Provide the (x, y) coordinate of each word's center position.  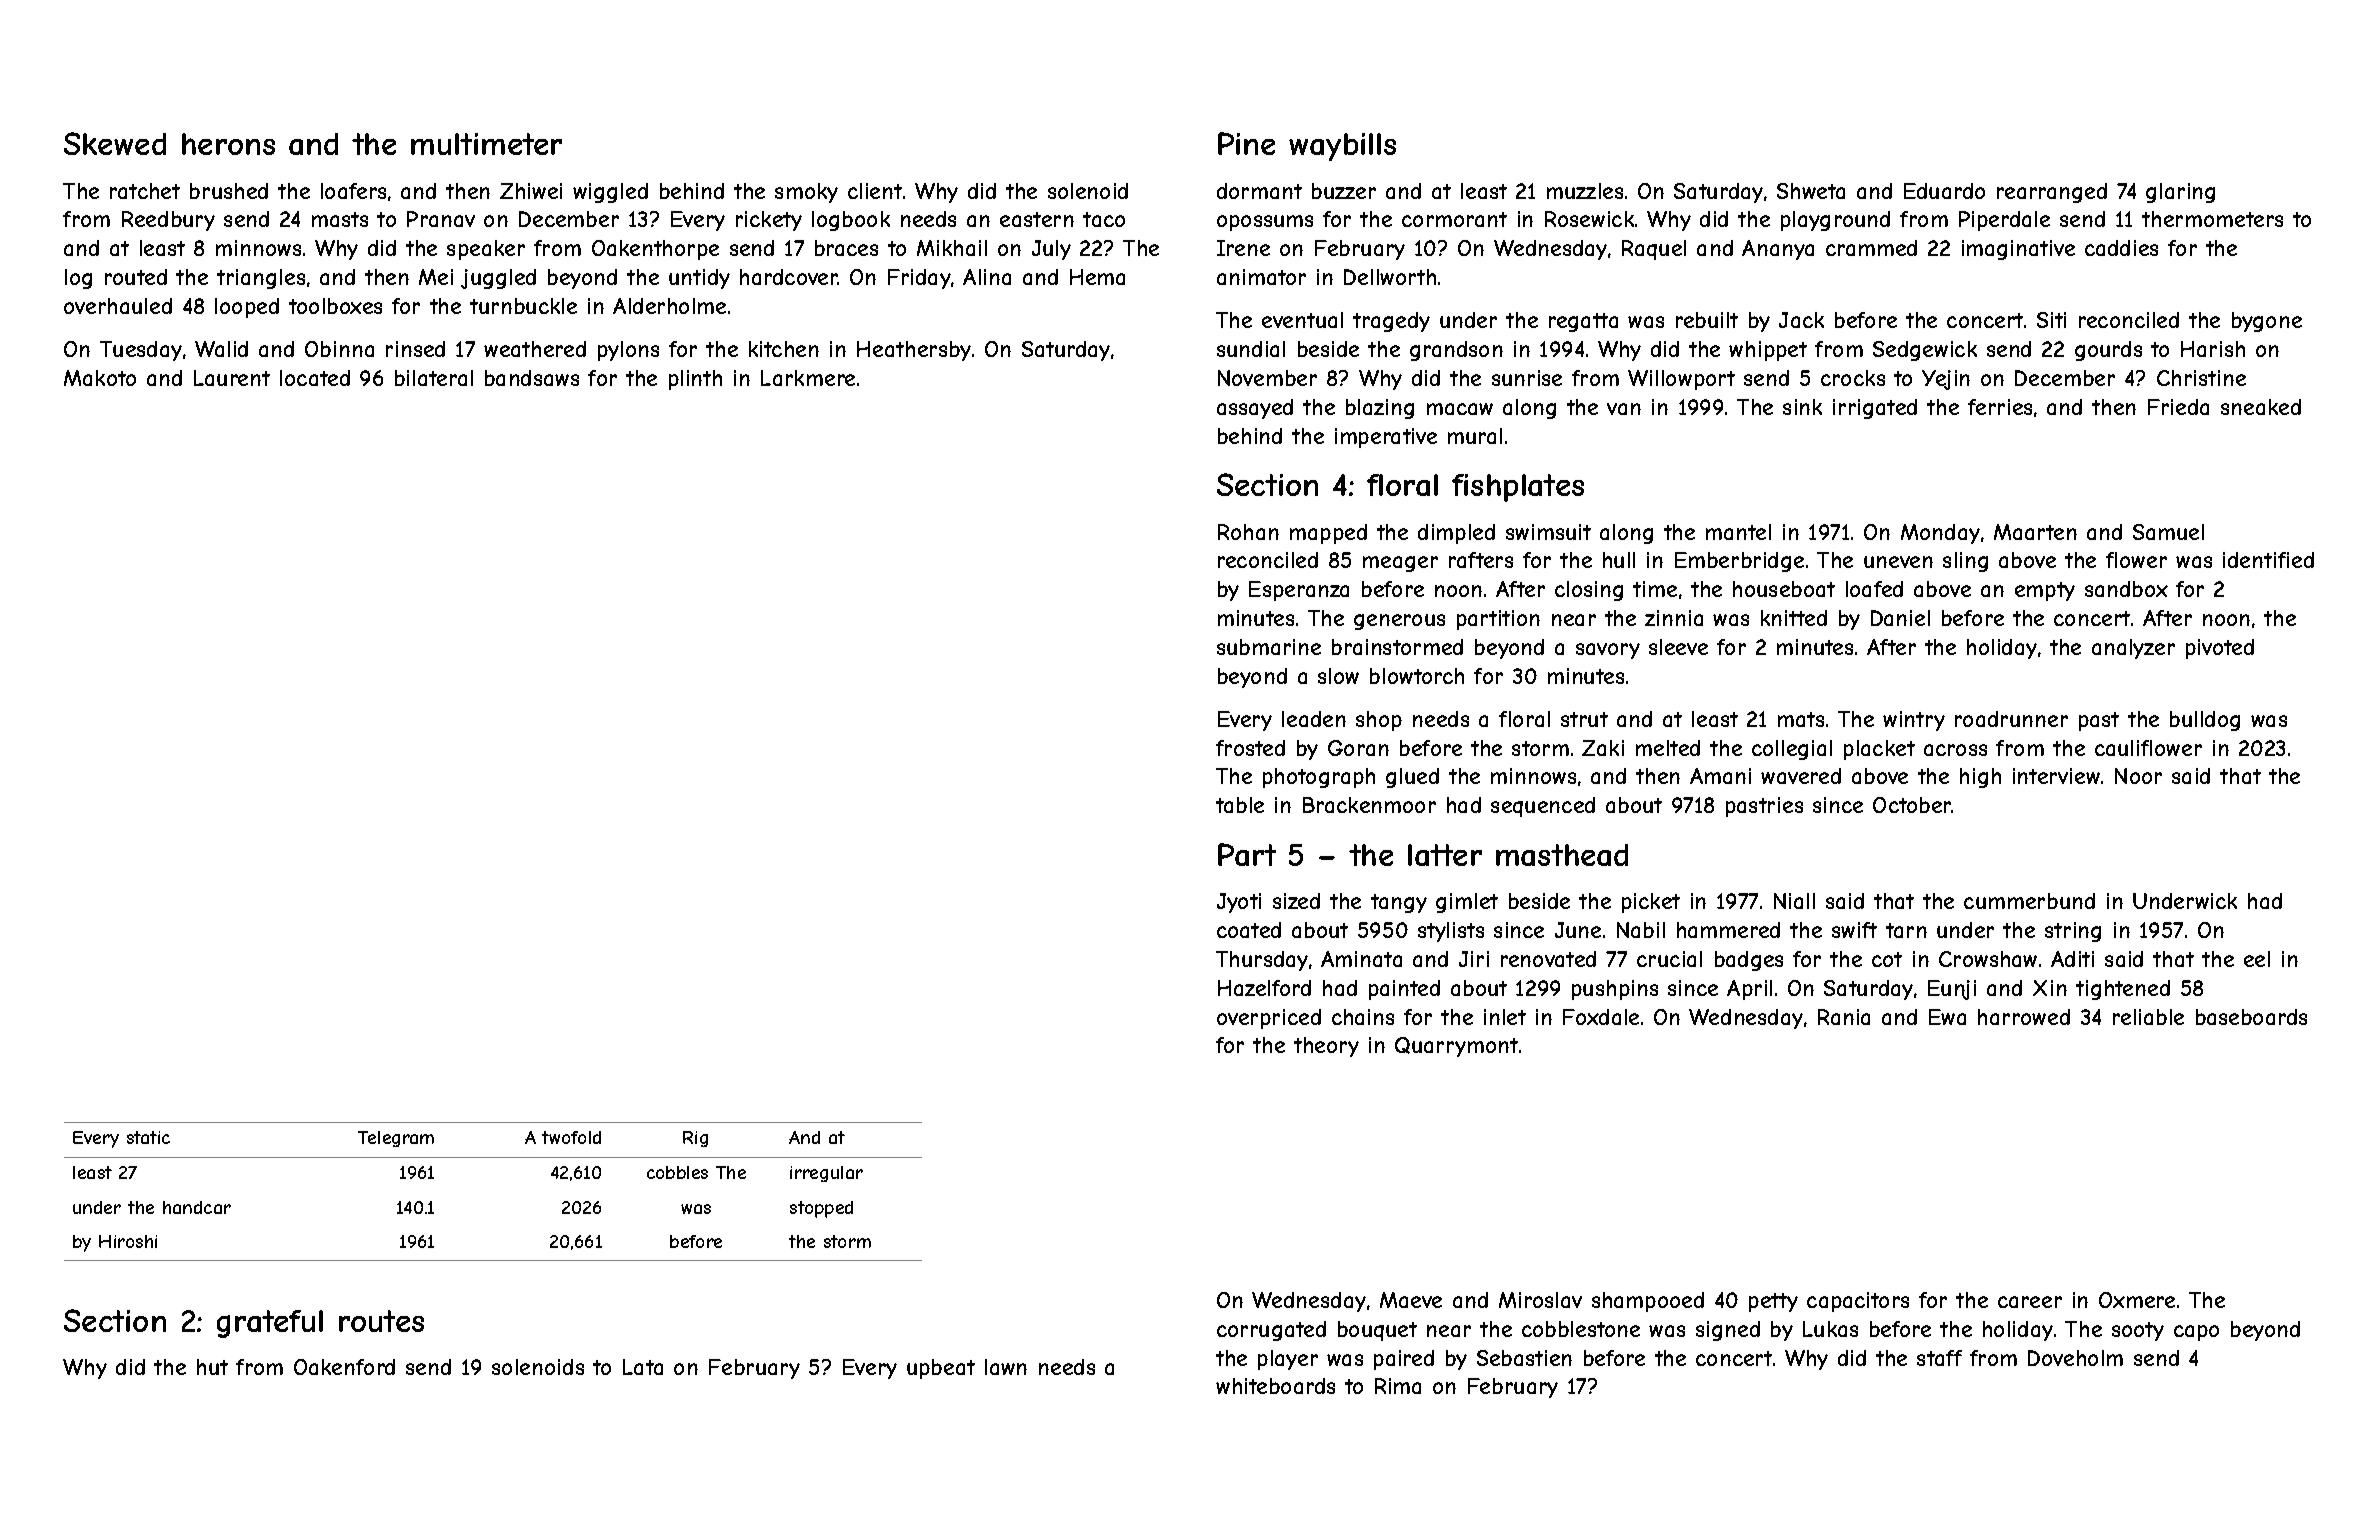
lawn (1006, 1367)
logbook (851, 221)
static (148, 1137)
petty (1773, 1302)
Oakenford (344, 1367)
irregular (826, 1174)
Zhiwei (531, 191)
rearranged (2052, 193)
